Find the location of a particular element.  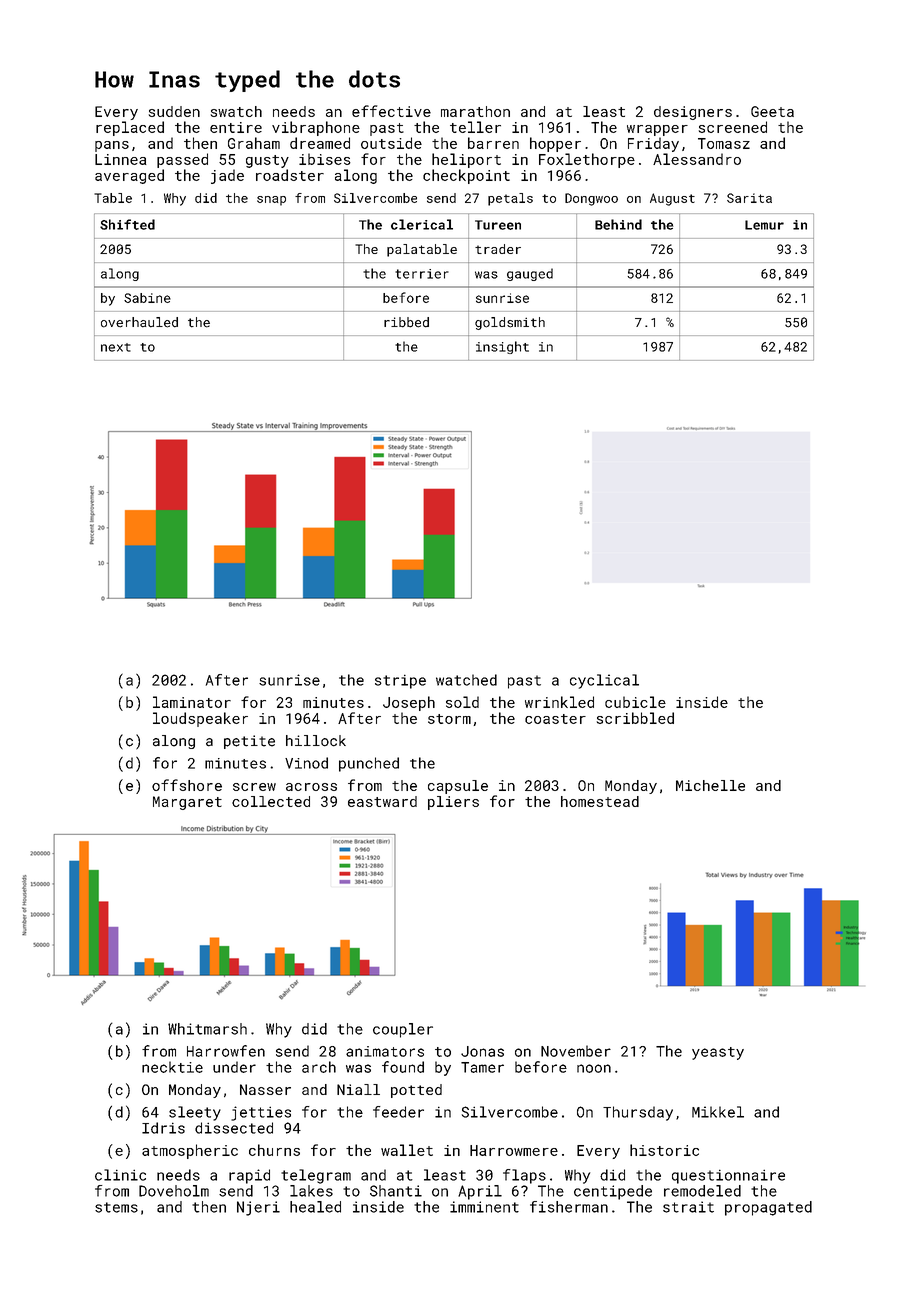

laminator is located at coordinates (192, 702).
